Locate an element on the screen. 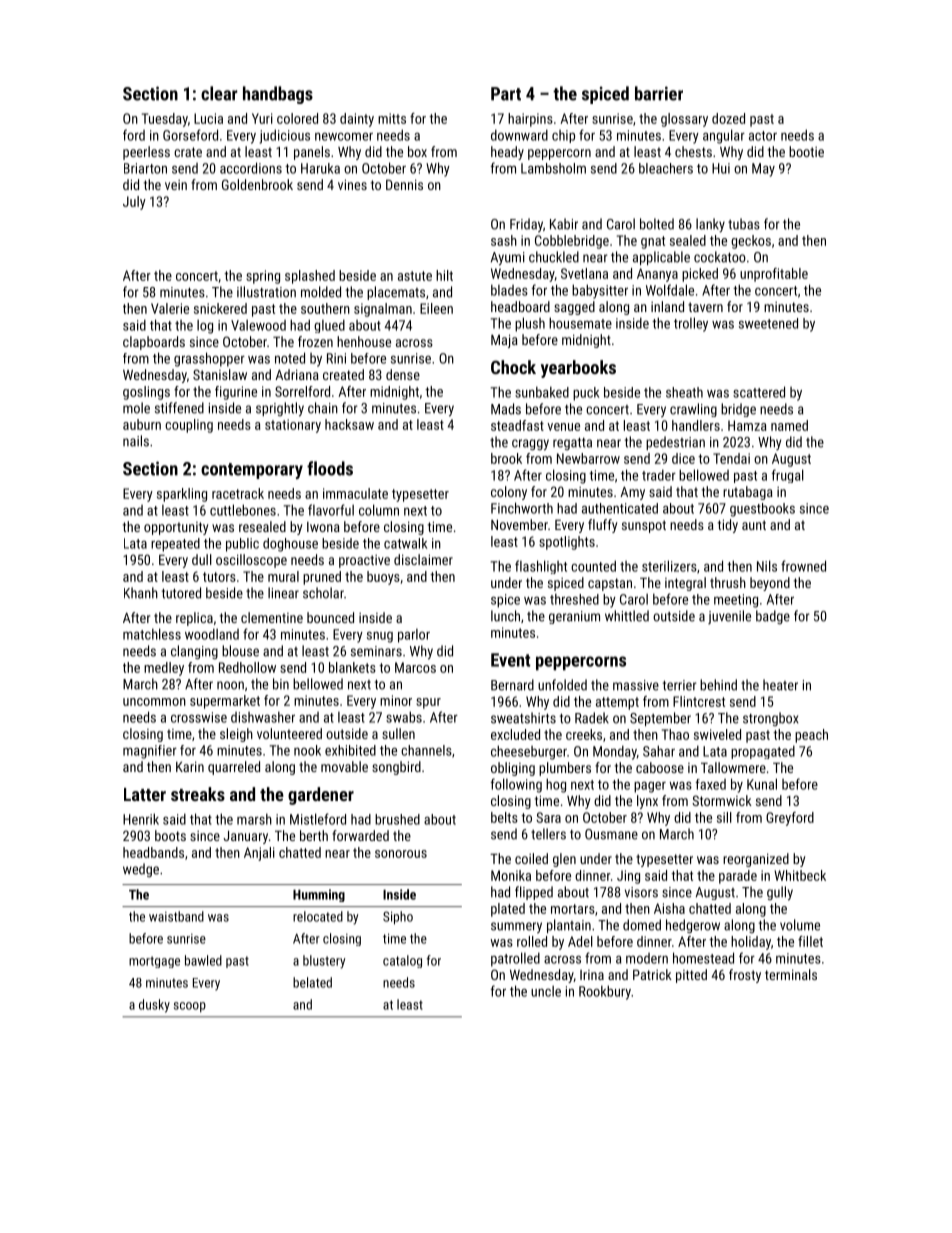  belts is located at coordinates (504, 817).
